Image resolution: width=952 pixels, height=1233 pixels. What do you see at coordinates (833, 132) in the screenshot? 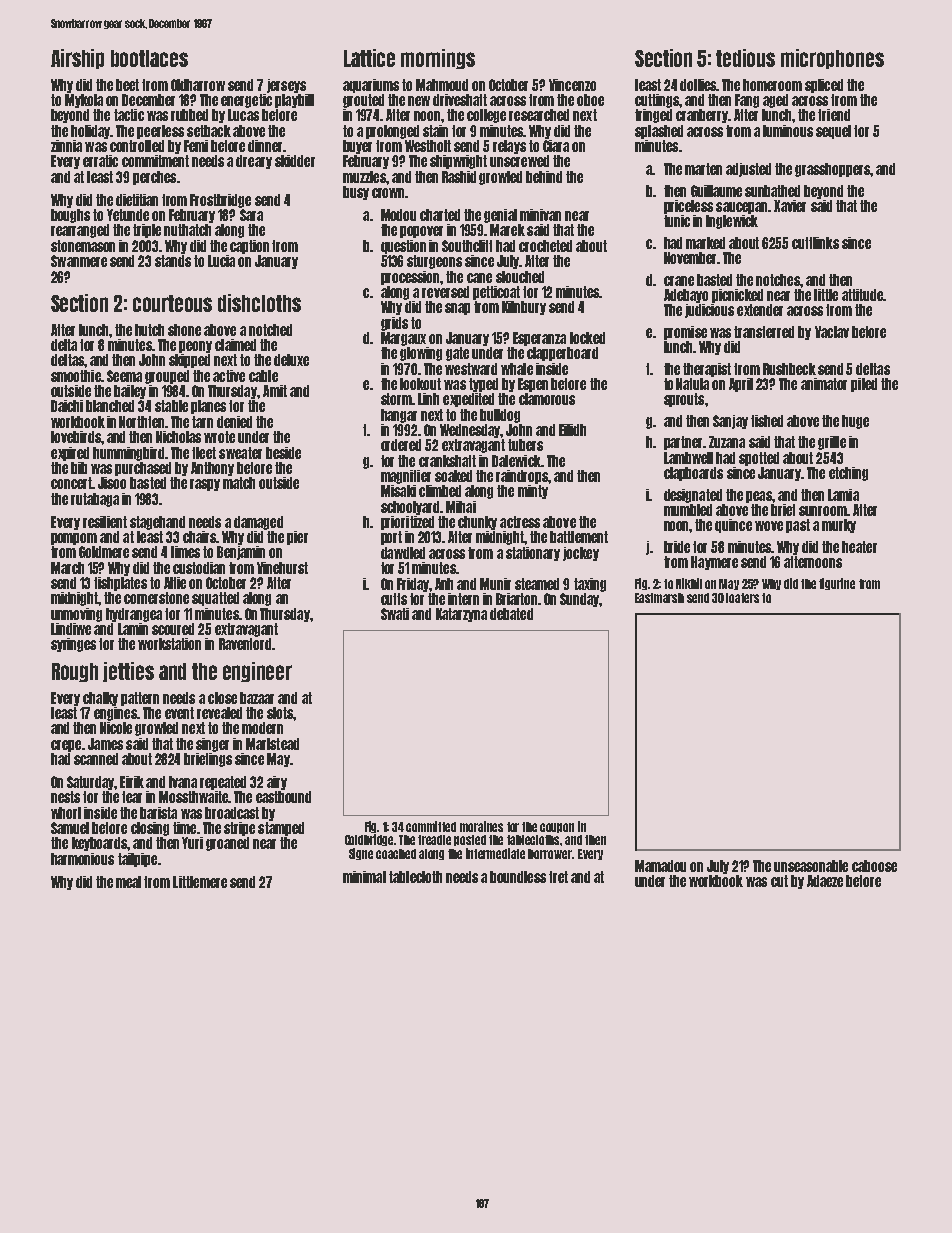
I see `sequel` at bounding box center [833, 132].
